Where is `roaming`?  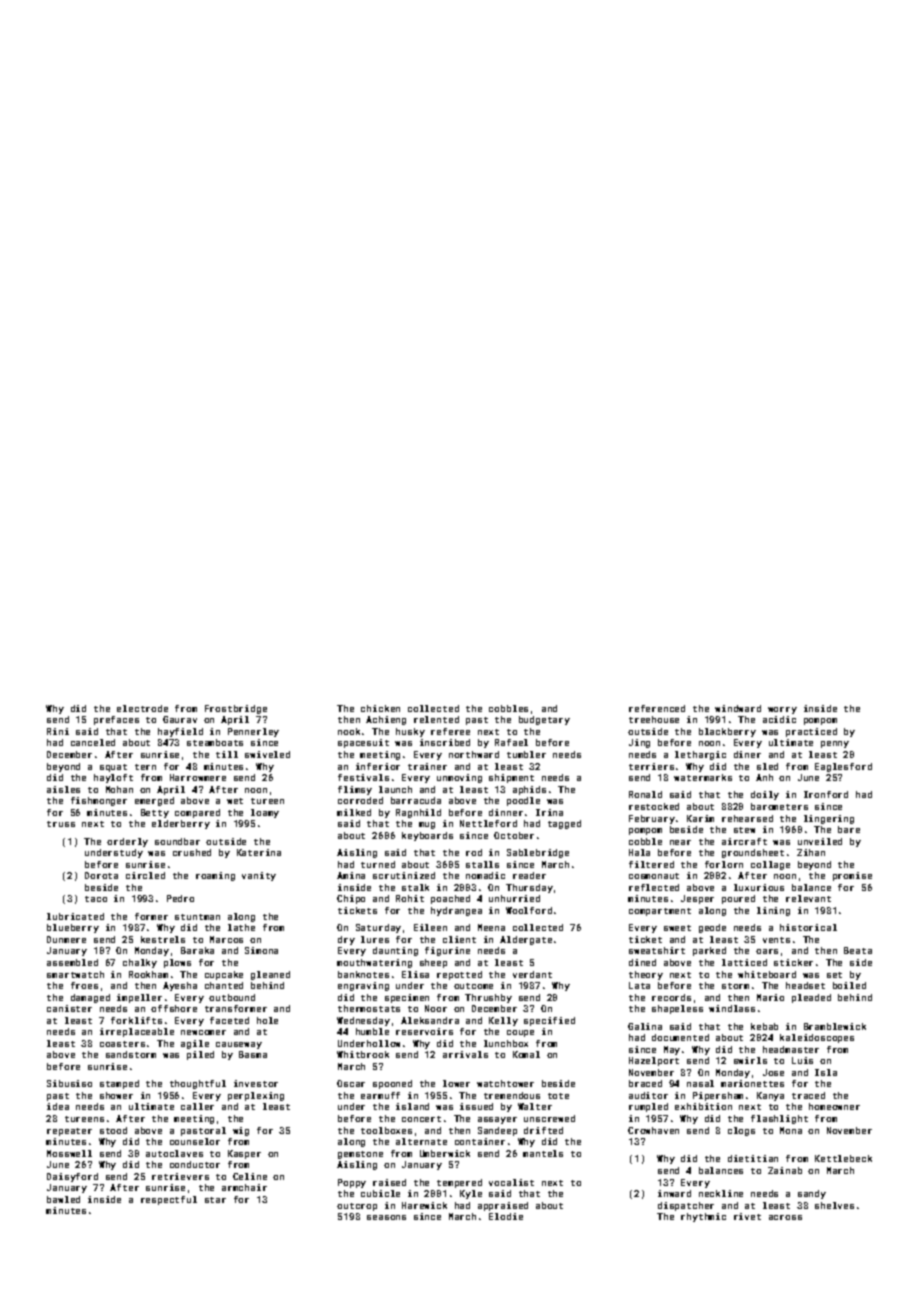 roaming is located at coordinates (215, 876).
